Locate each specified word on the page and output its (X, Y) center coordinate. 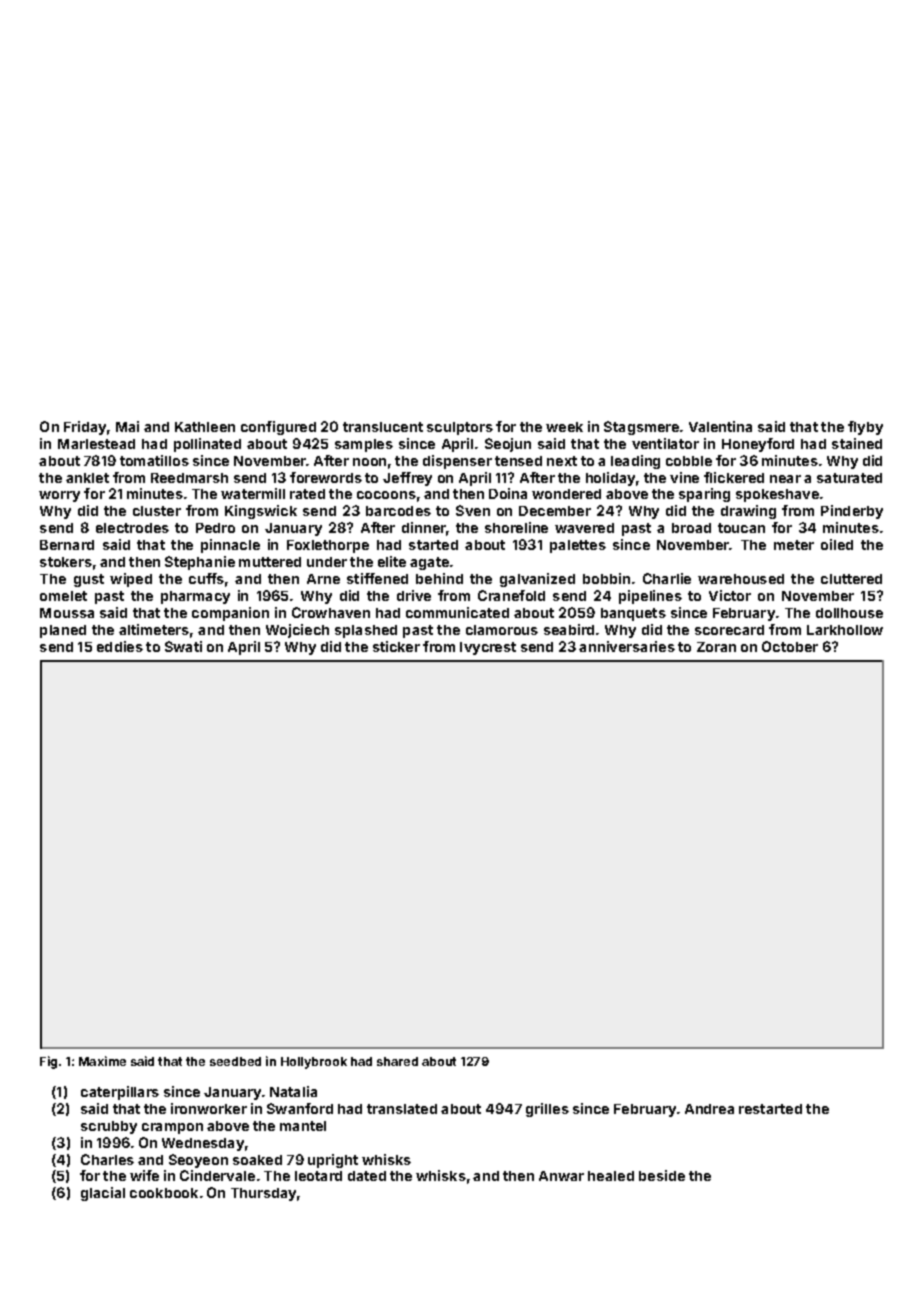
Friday (85, 428)
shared (397, 1061)
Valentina (720, 426)
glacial (103, 1194)
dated (367, 1176)
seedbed (235, 1061)
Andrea (709, 1109)
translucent (383, 427)
